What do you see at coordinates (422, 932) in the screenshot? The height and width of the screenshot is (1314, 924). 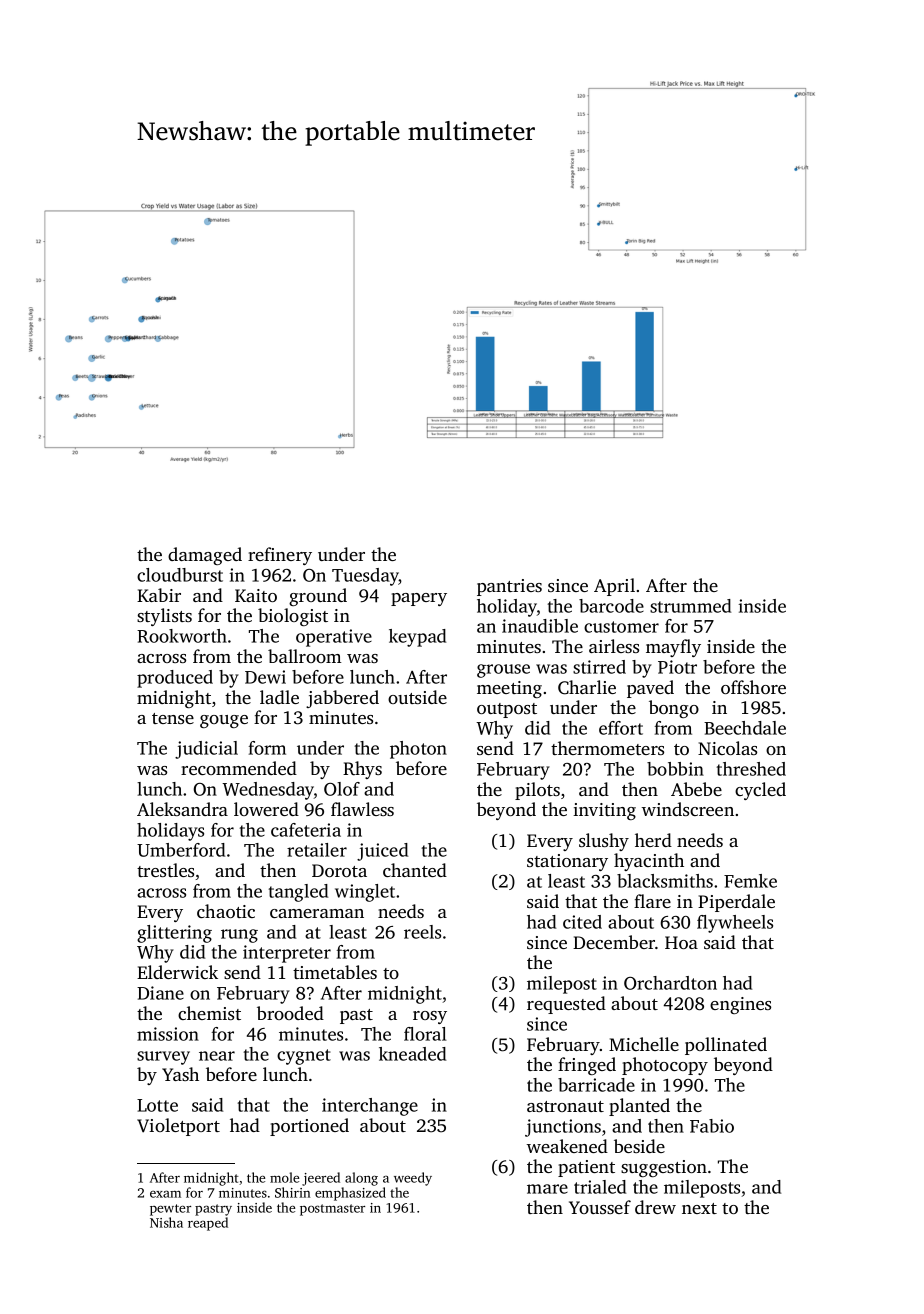 I see `reels` at bounding box center [422, 932].
